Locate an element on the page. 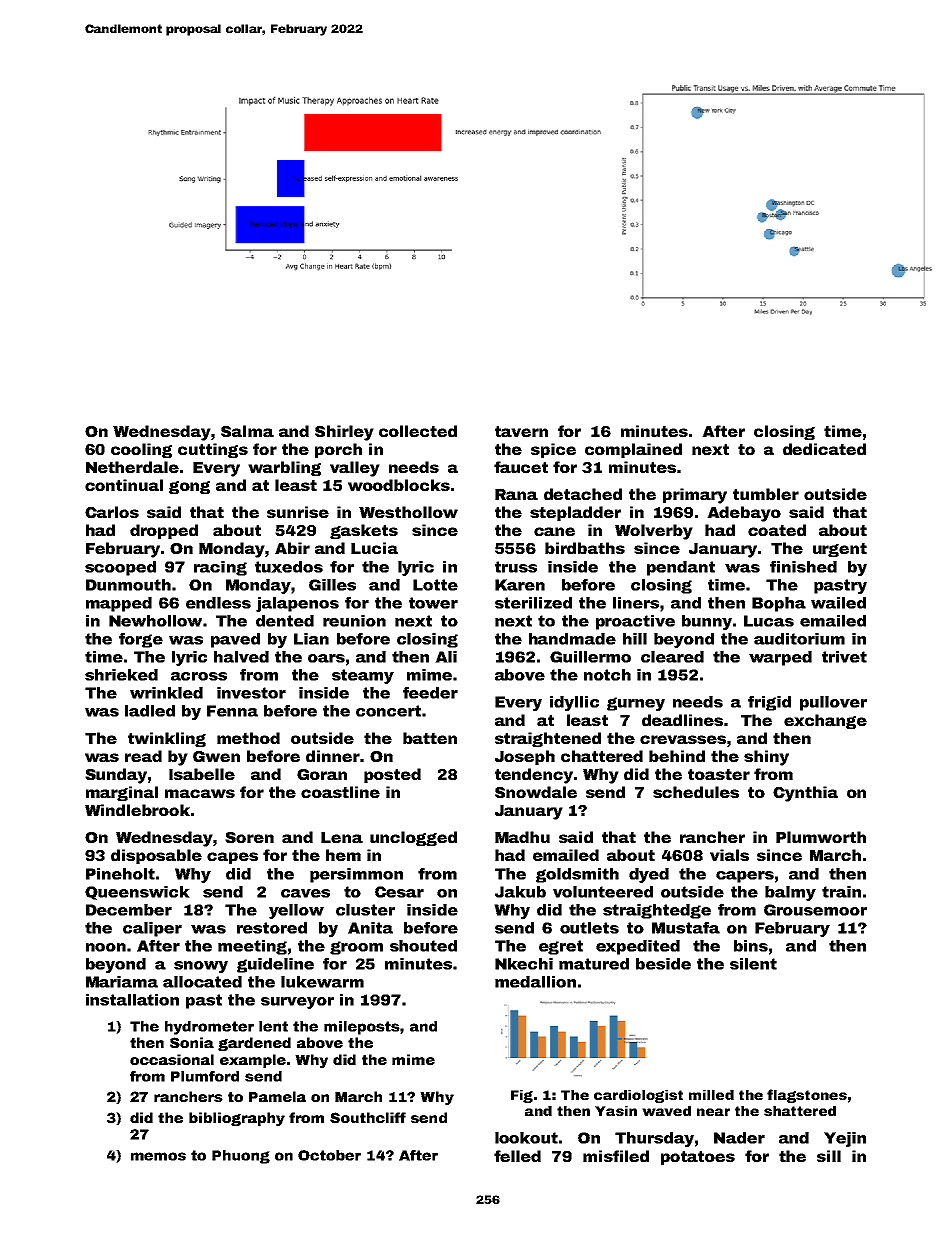 This image has width=952, height=1233. read is located at coordinates (143, 756).
